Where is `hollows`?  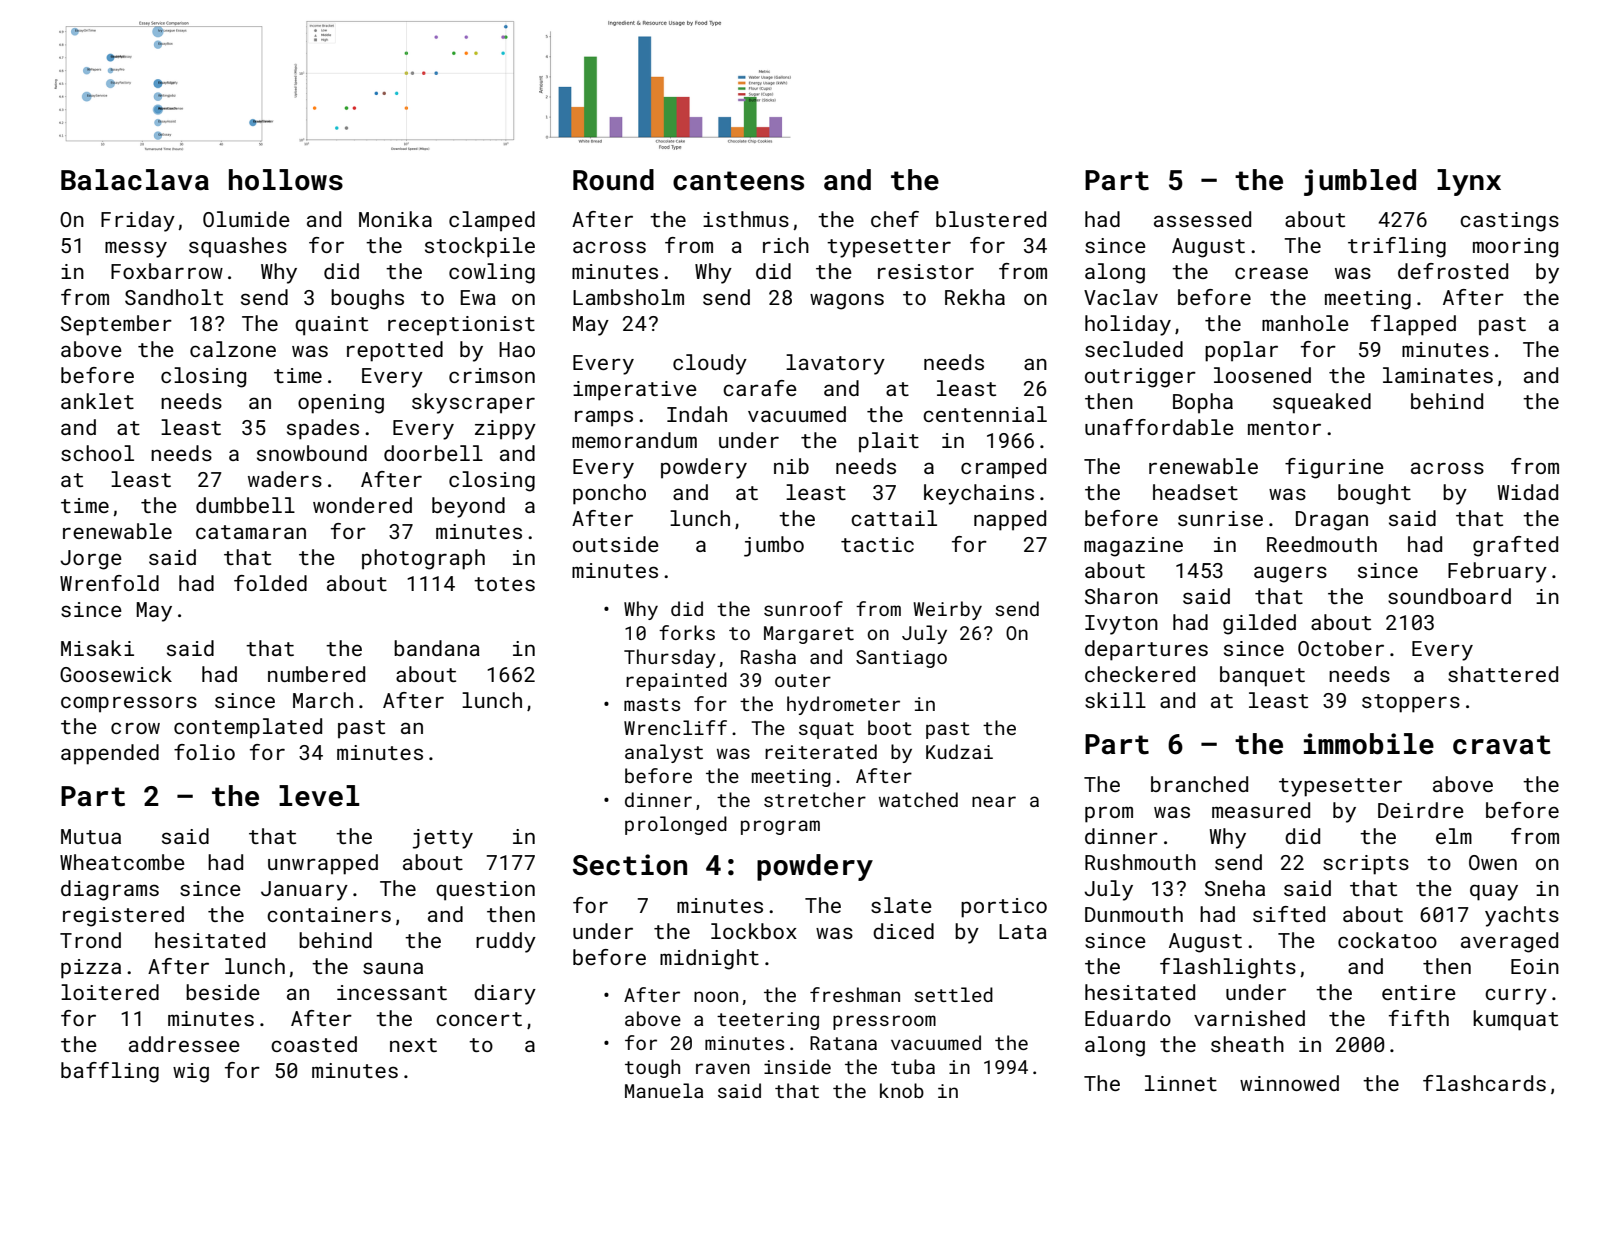 hollows is located at coordinates (286, 180).
